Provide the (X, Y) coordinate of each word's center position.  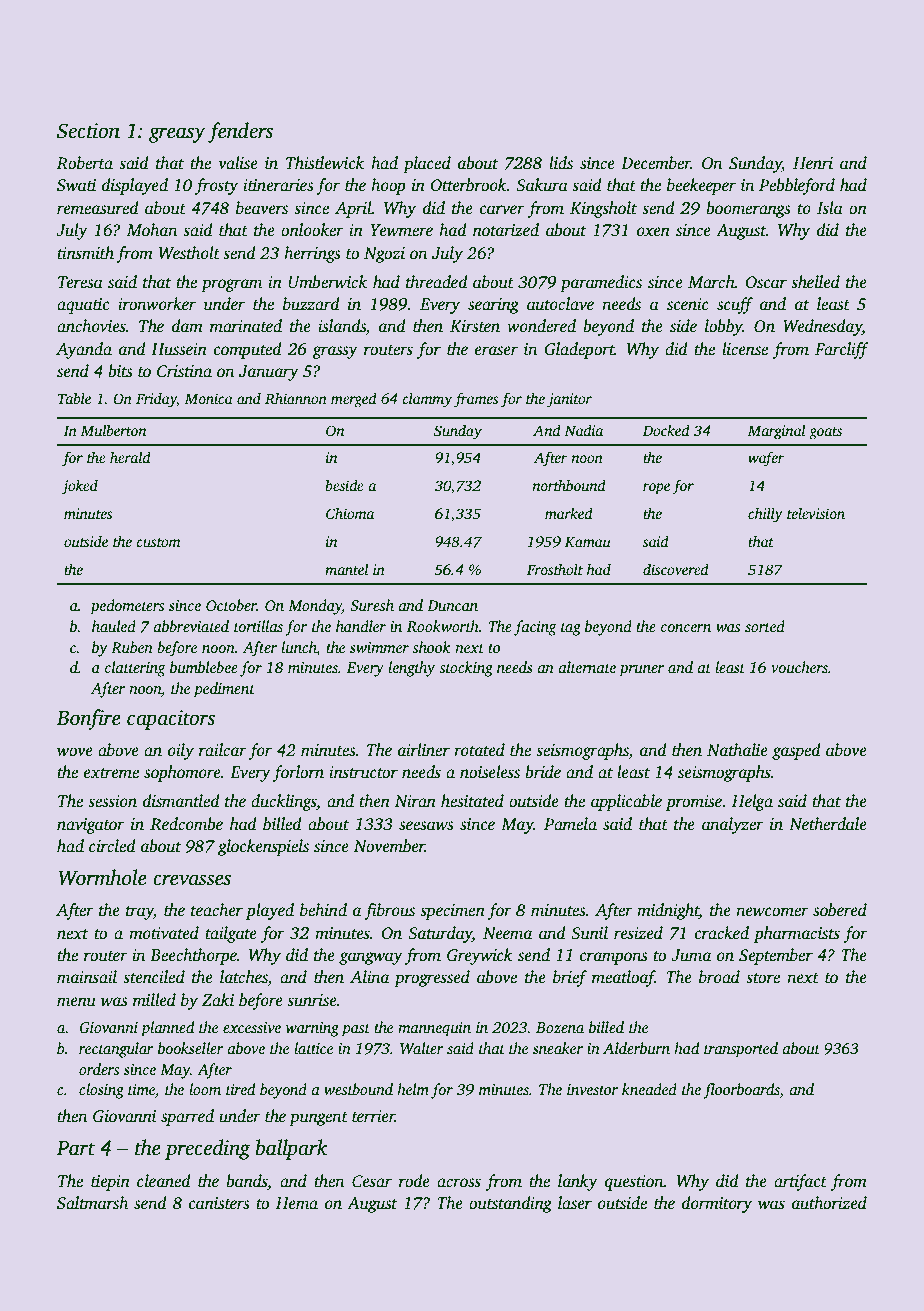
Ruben (132, 647)
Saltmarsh (92, 1203)
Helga (752, 802)
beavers (262, 208)
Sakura (542, 185)
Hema (296, 1203)
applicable (626, 802)
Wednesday (822, 327)
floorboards (741, 1091)
